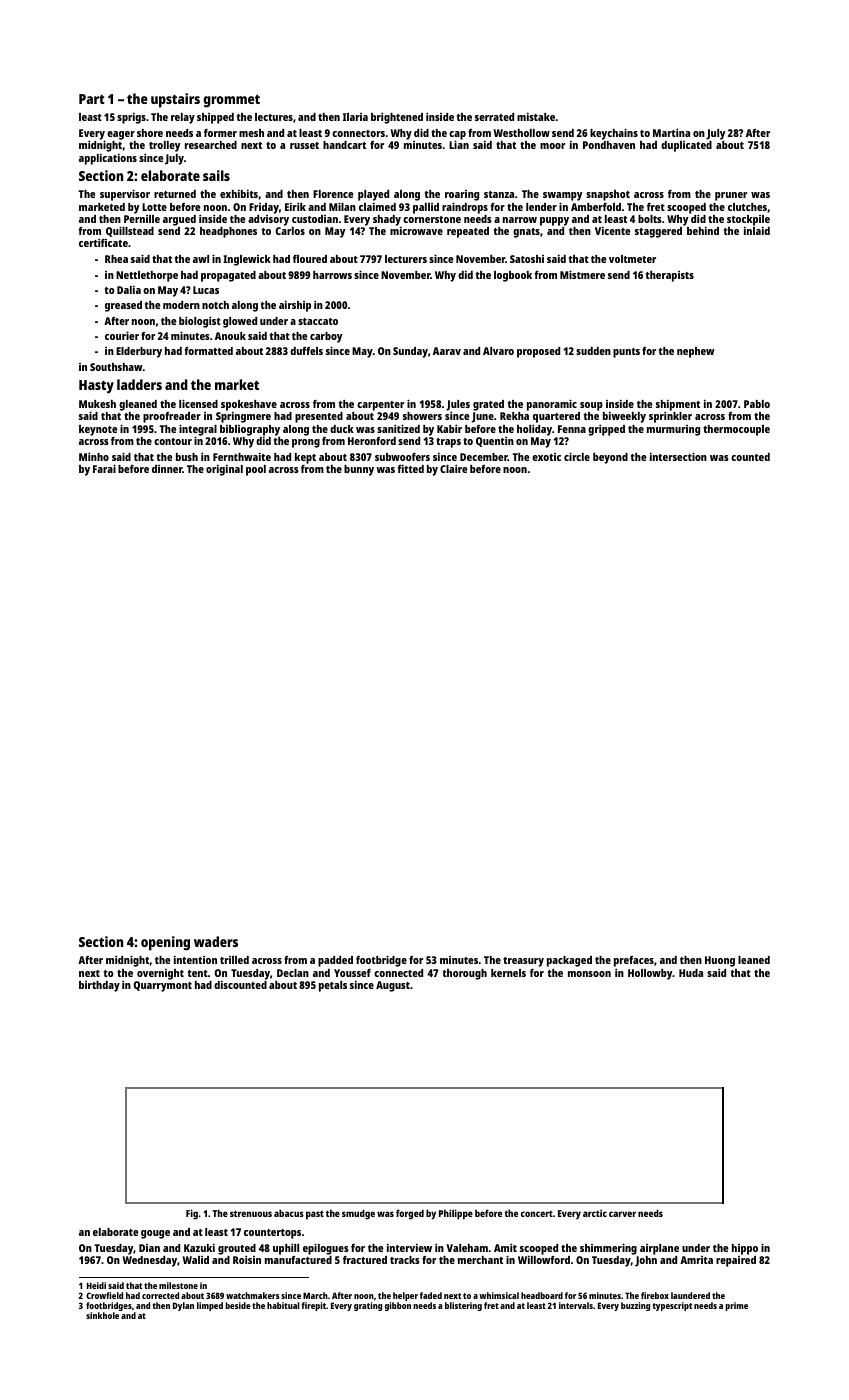 Image resolution: width=849 pixels, height=1400 pixels. I want to click on beyond, so click(610, 458).
